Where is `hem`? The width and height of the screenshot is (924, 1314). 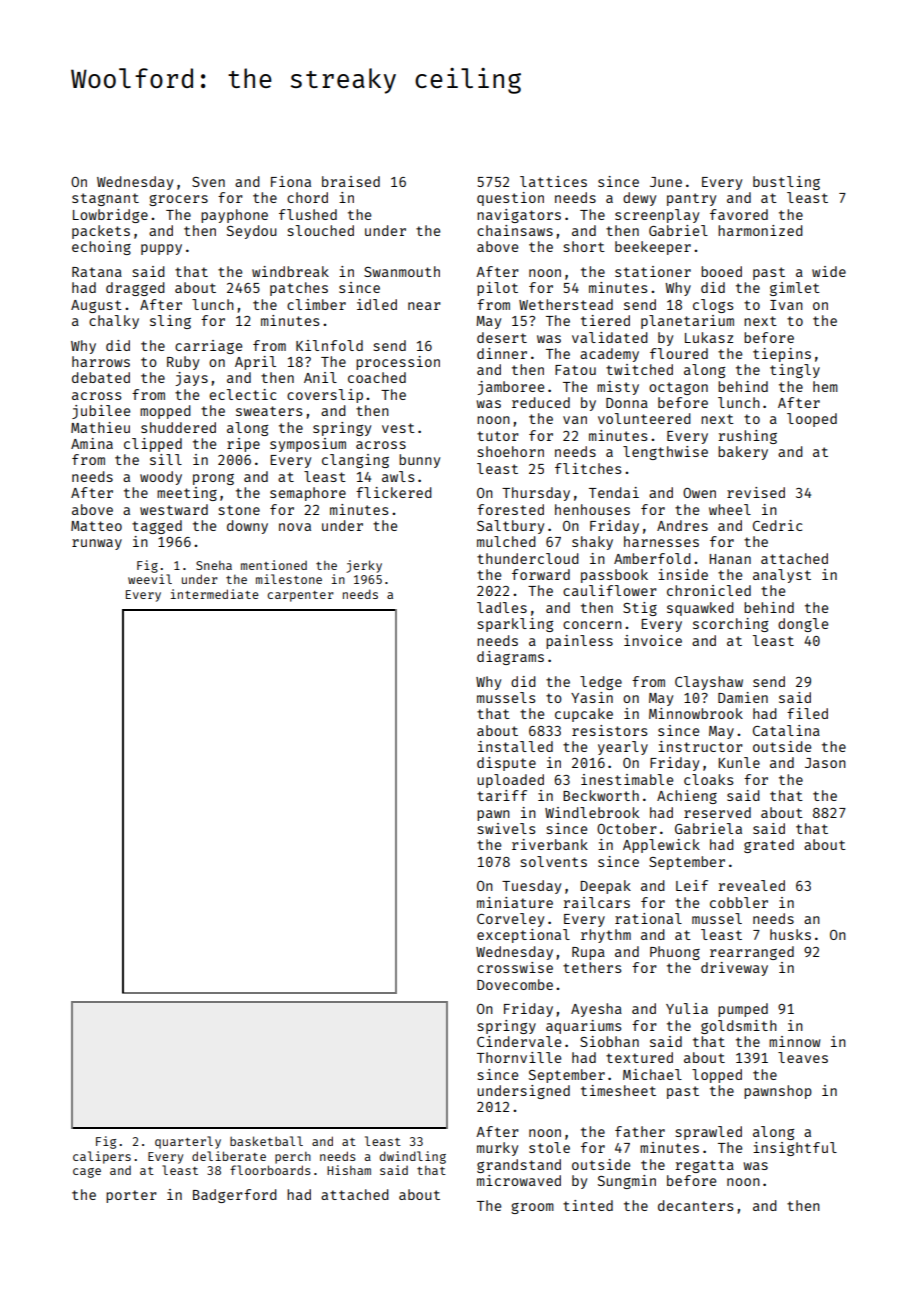 hem is located at coordinates (825, 386).
